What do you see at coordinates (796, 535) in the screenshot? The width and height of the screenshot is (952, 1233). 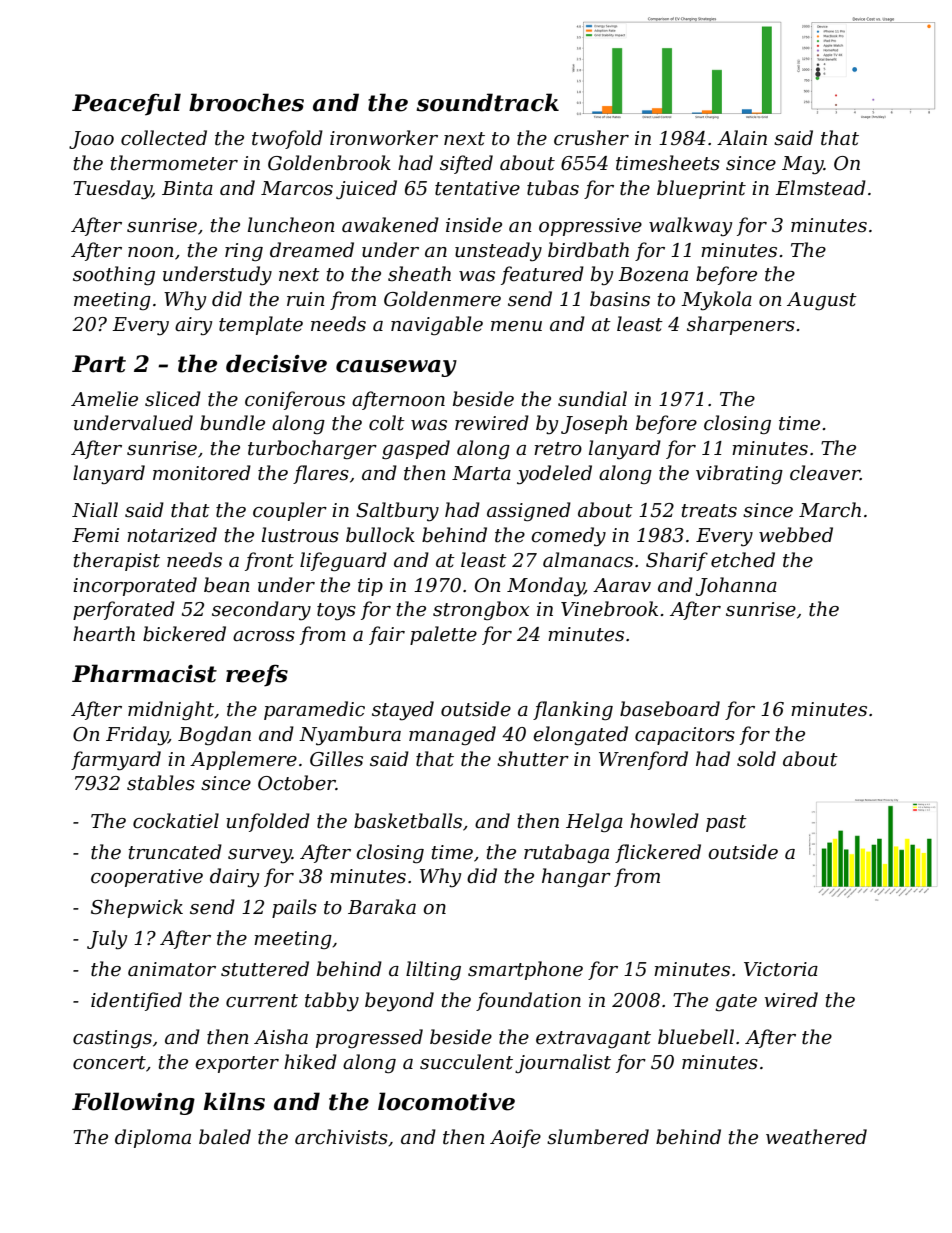 I see `webbed` at bounding box center [796, 535].
